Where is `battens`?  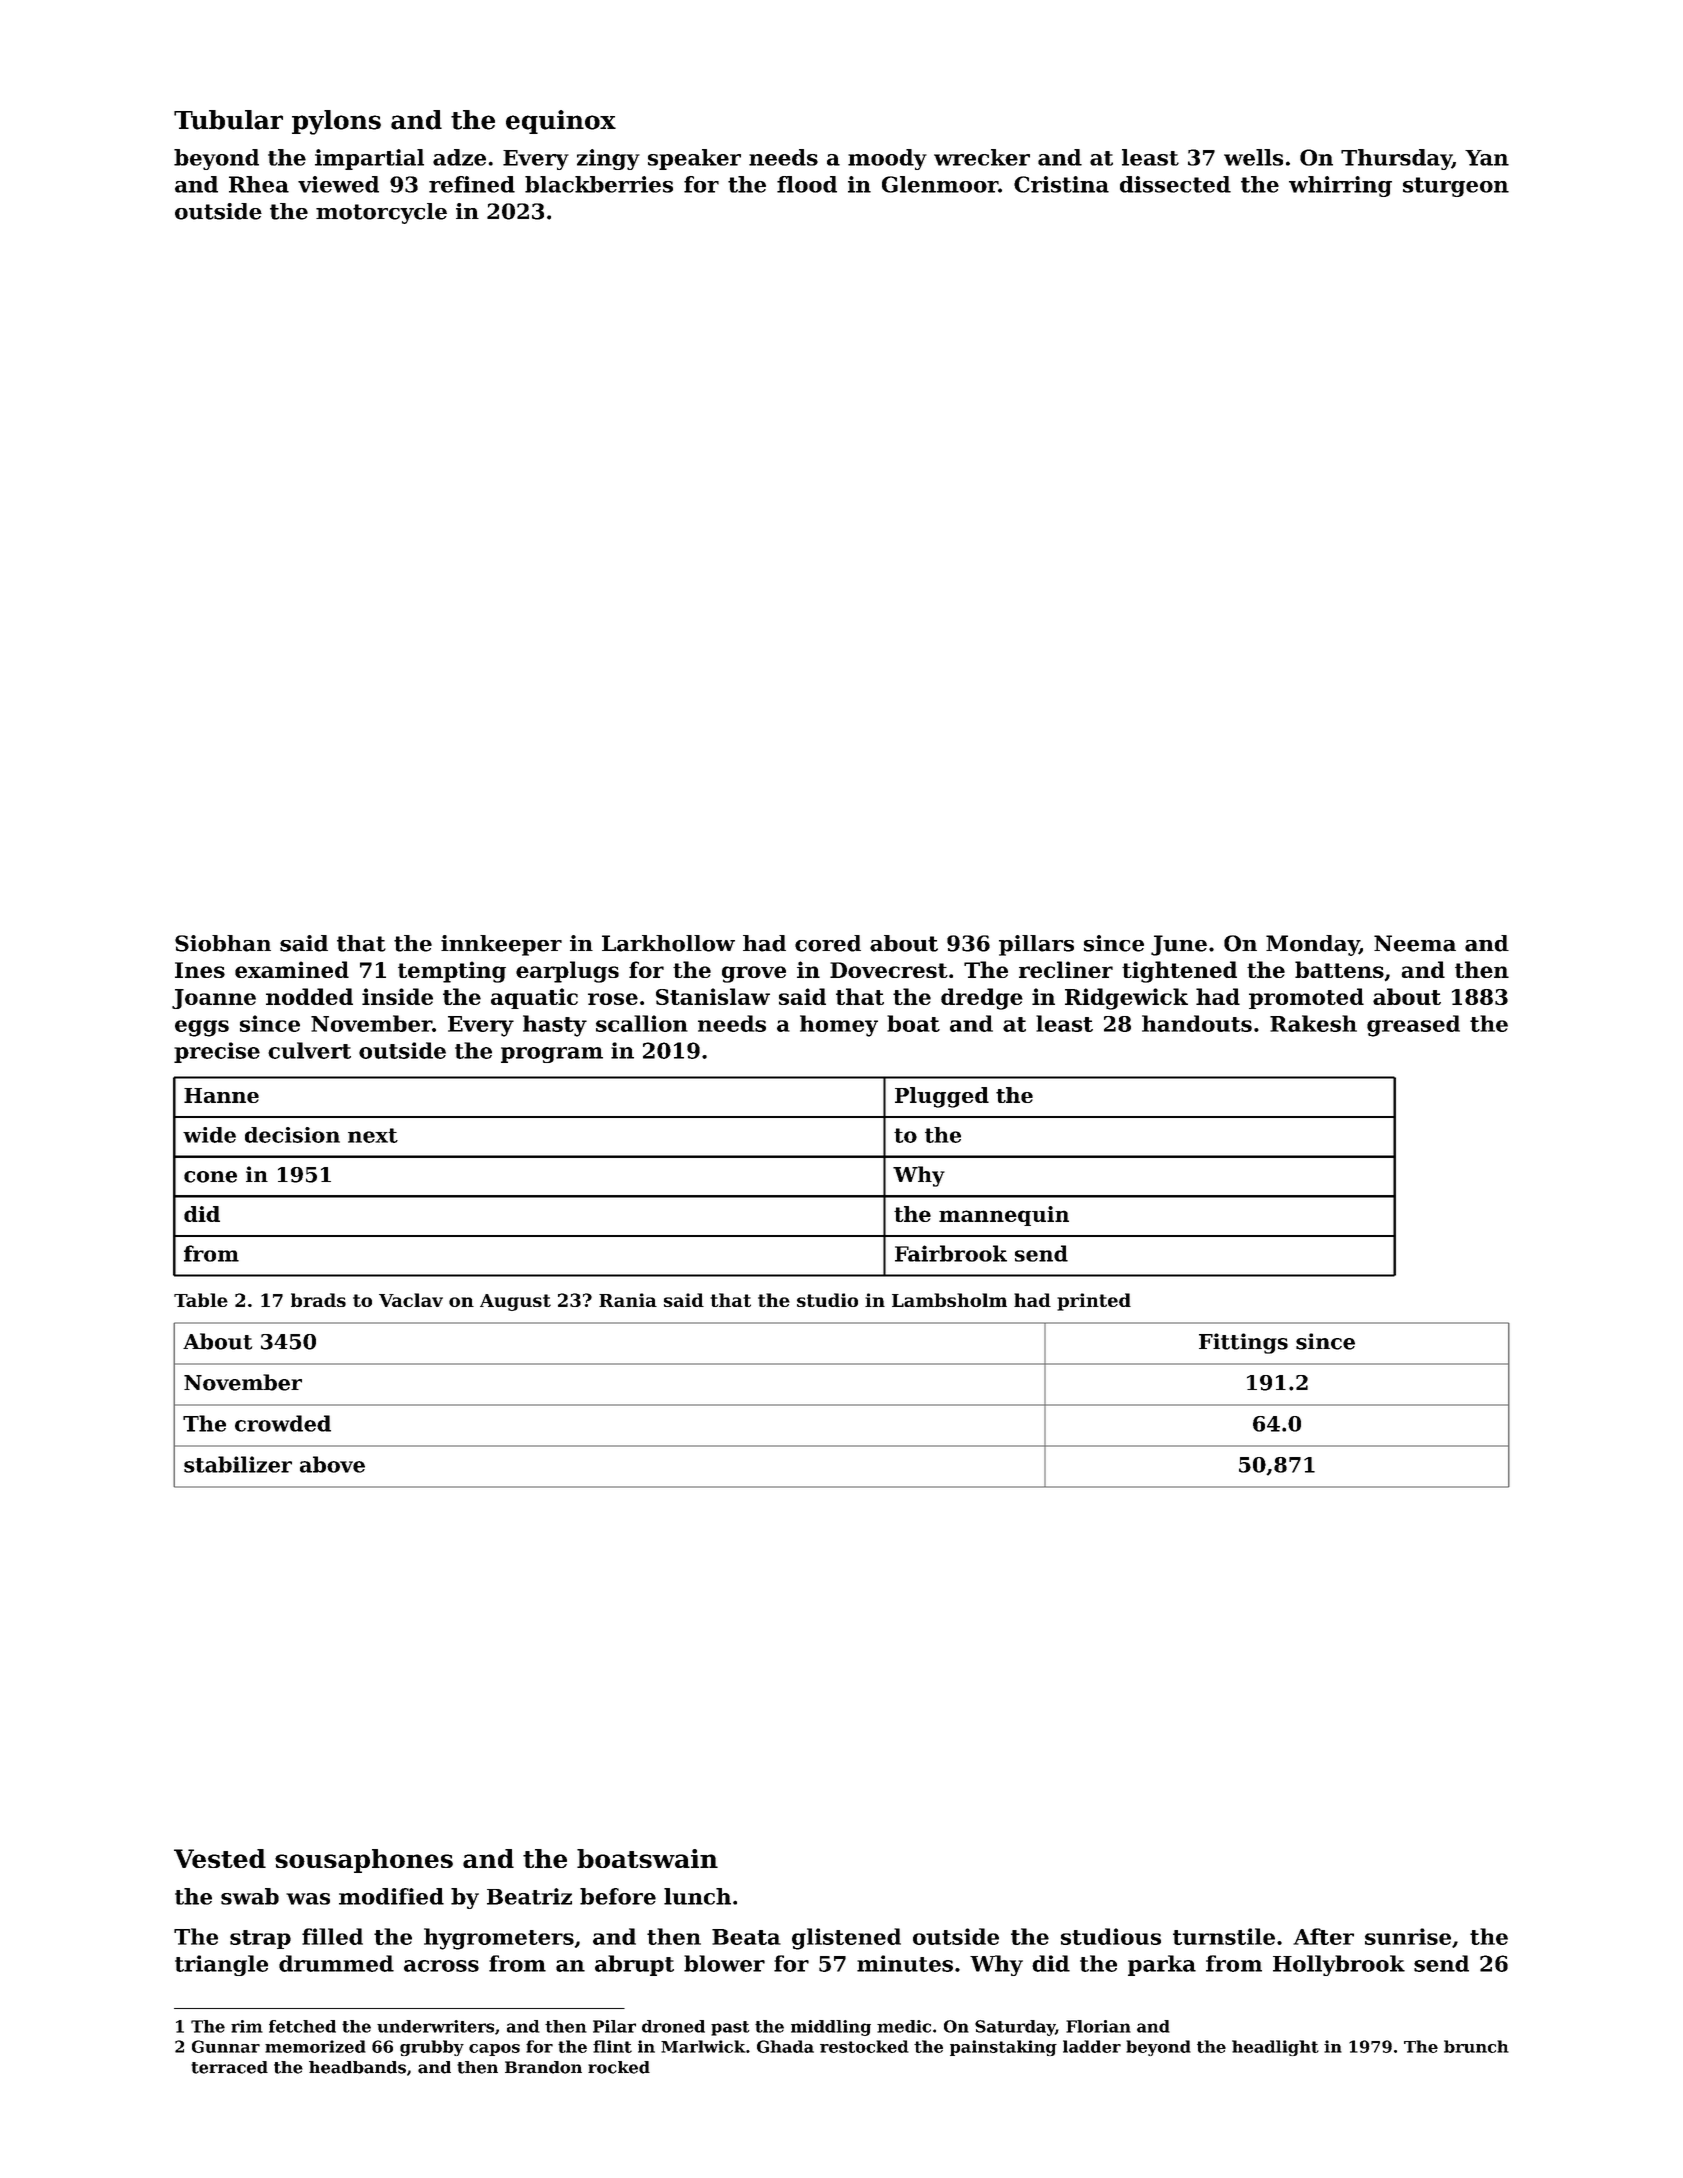
battens is located at coordinates (1339, 969).
